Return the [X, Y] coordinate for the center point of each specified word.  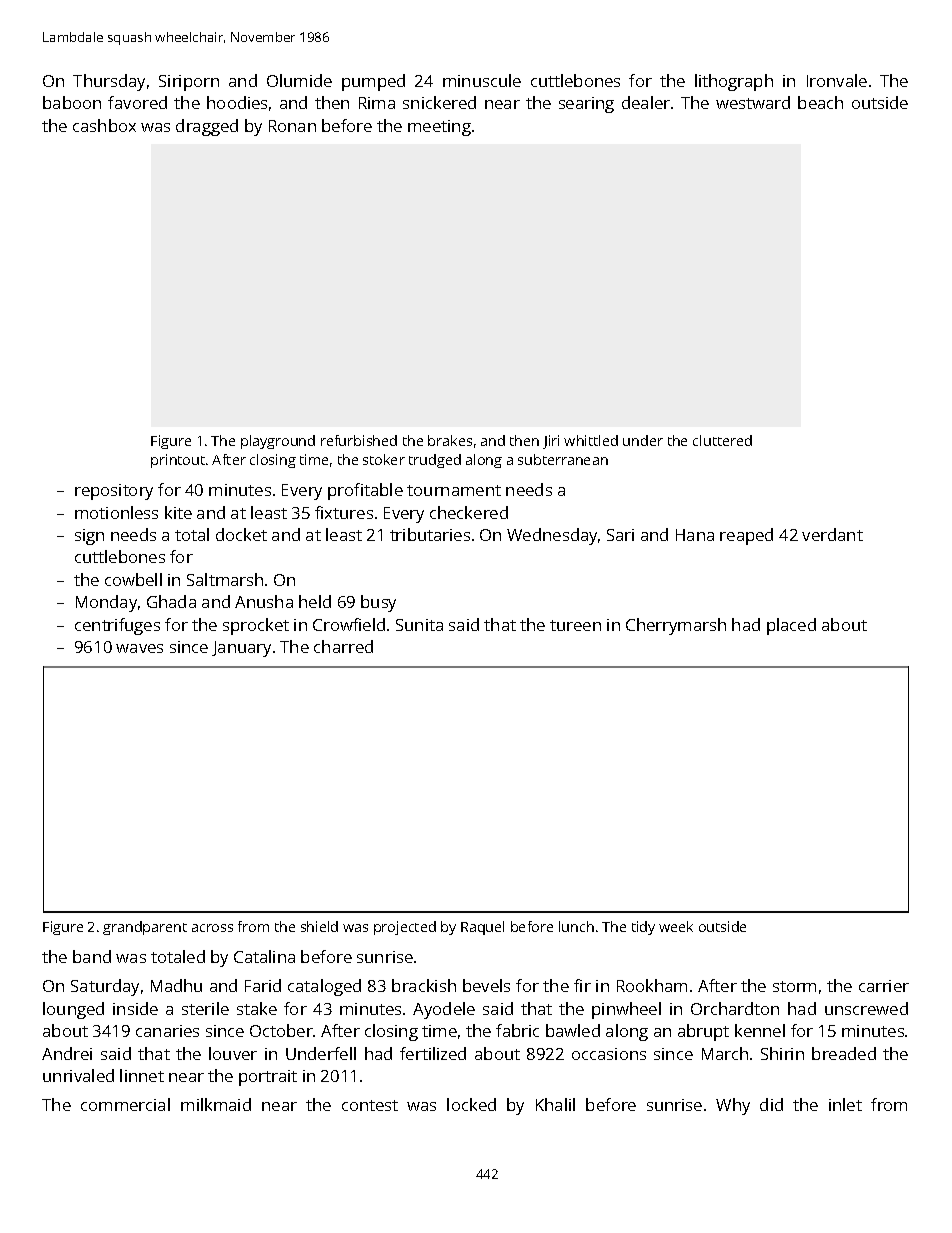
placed [791, 626]
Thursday [109, 82]
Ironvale [837, 80]
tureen [575, 625]
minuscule [482, 80]
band [92, 956]
